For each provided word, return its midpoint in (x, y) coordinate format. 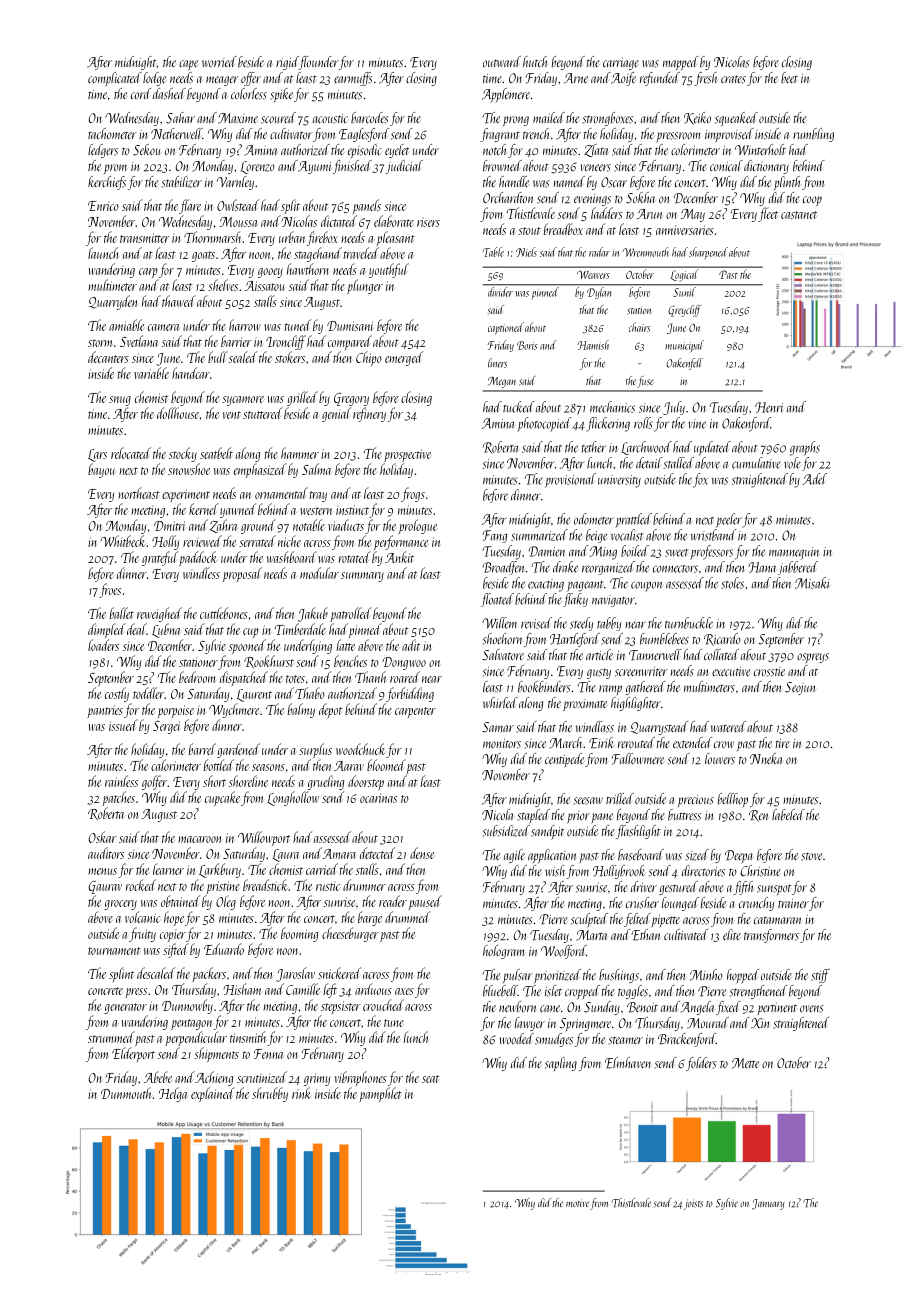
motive (577, 1203)
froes (110, 590)
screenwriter (641, 672)
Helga (173, 1094)
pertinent (777, 1009)
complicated (115, 79)
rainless (121, 781)
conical (726, 165)
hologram (504, 952)
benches (350, 661)
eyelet (397, 151)
